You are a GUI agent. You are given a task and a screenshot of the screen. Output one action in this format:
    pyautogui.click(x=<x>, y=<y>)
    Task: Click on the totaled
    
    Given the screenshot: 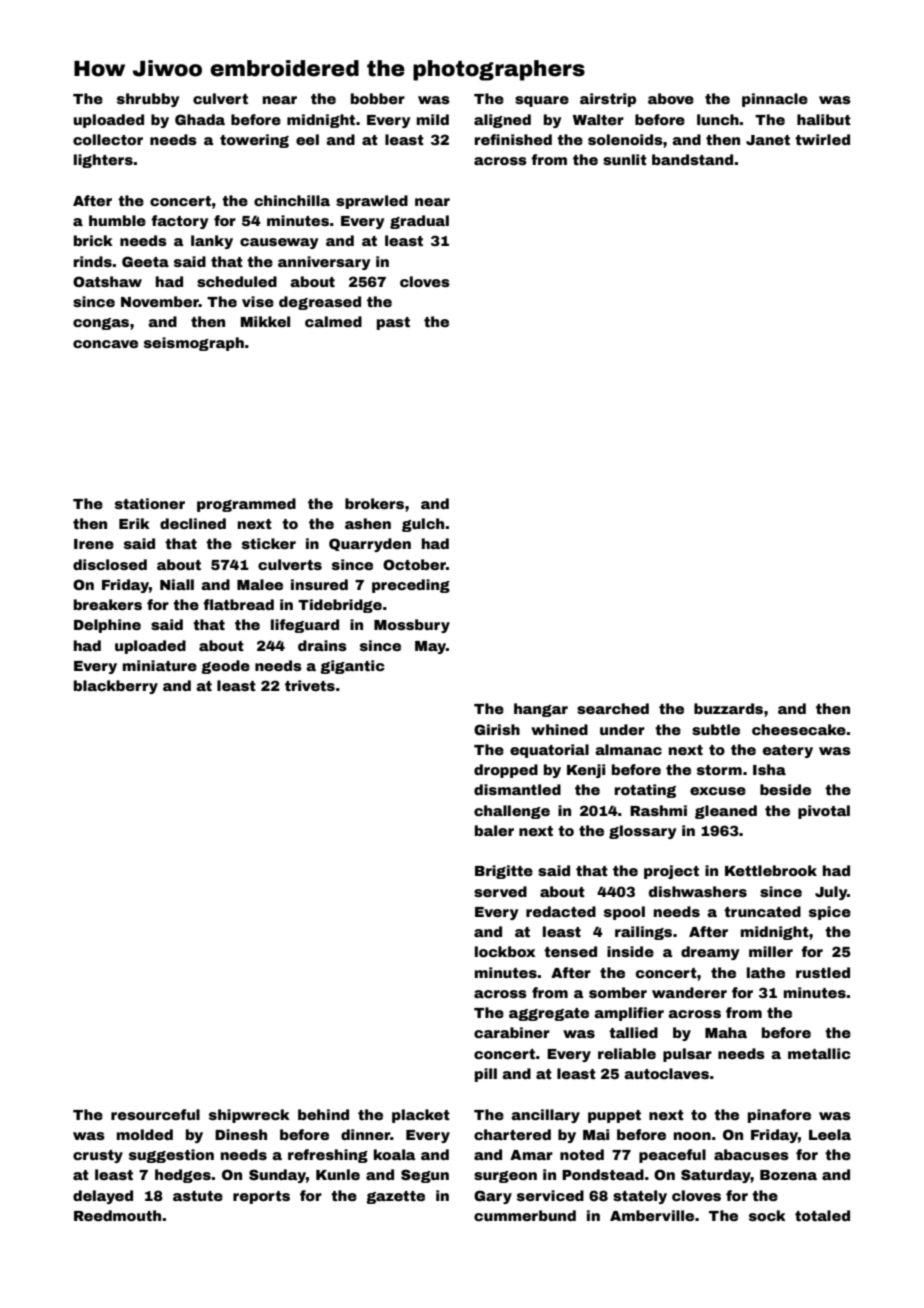 What is the action you would take?
    pyautogui.click(x=822, y=1215)
